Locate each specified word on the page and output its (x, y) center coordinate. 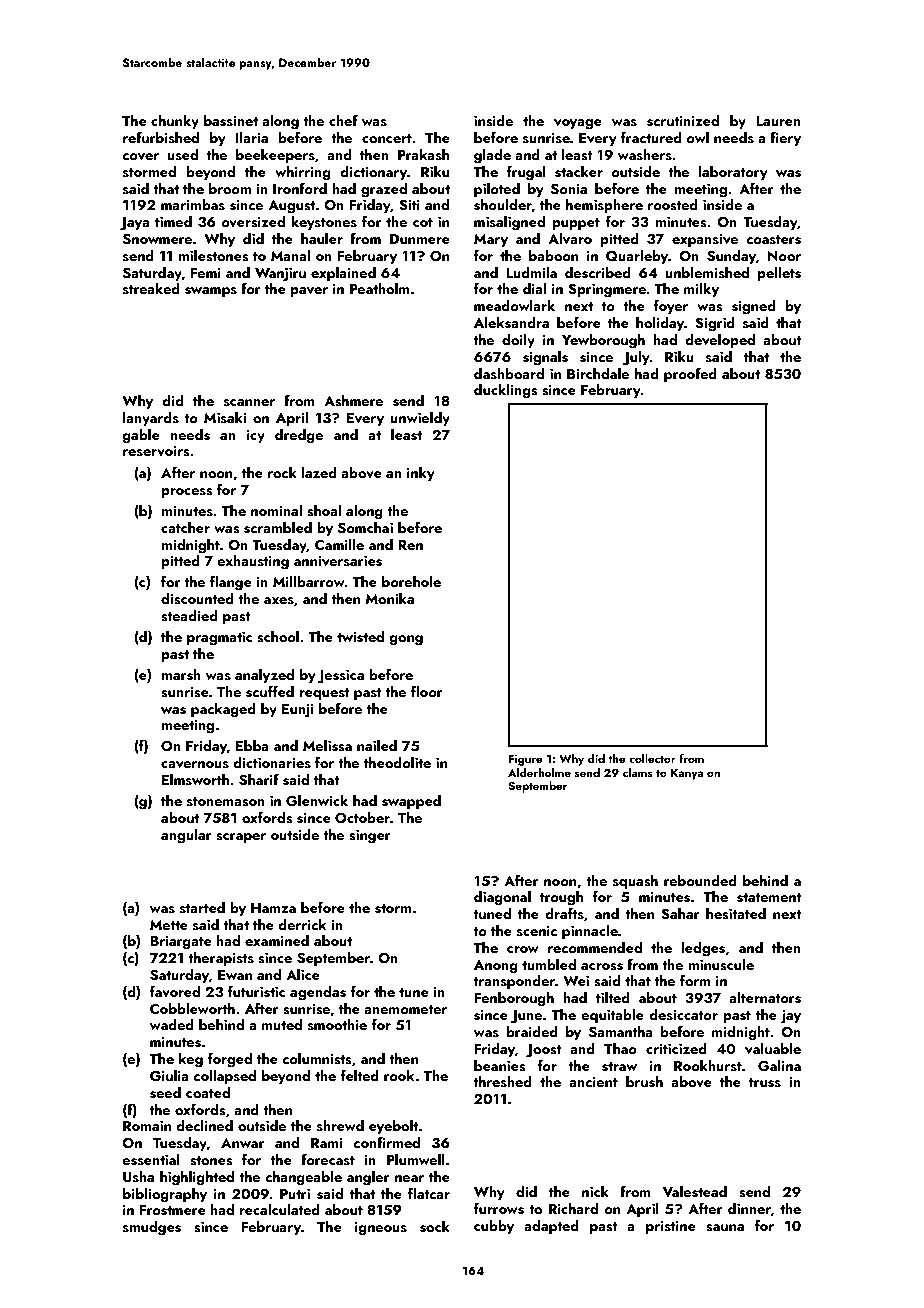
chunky (175, 122)
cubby (494, 1227)
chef (343, 120)
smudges (152, 1228)
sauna (725, 1228)
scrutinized (683, 121)
